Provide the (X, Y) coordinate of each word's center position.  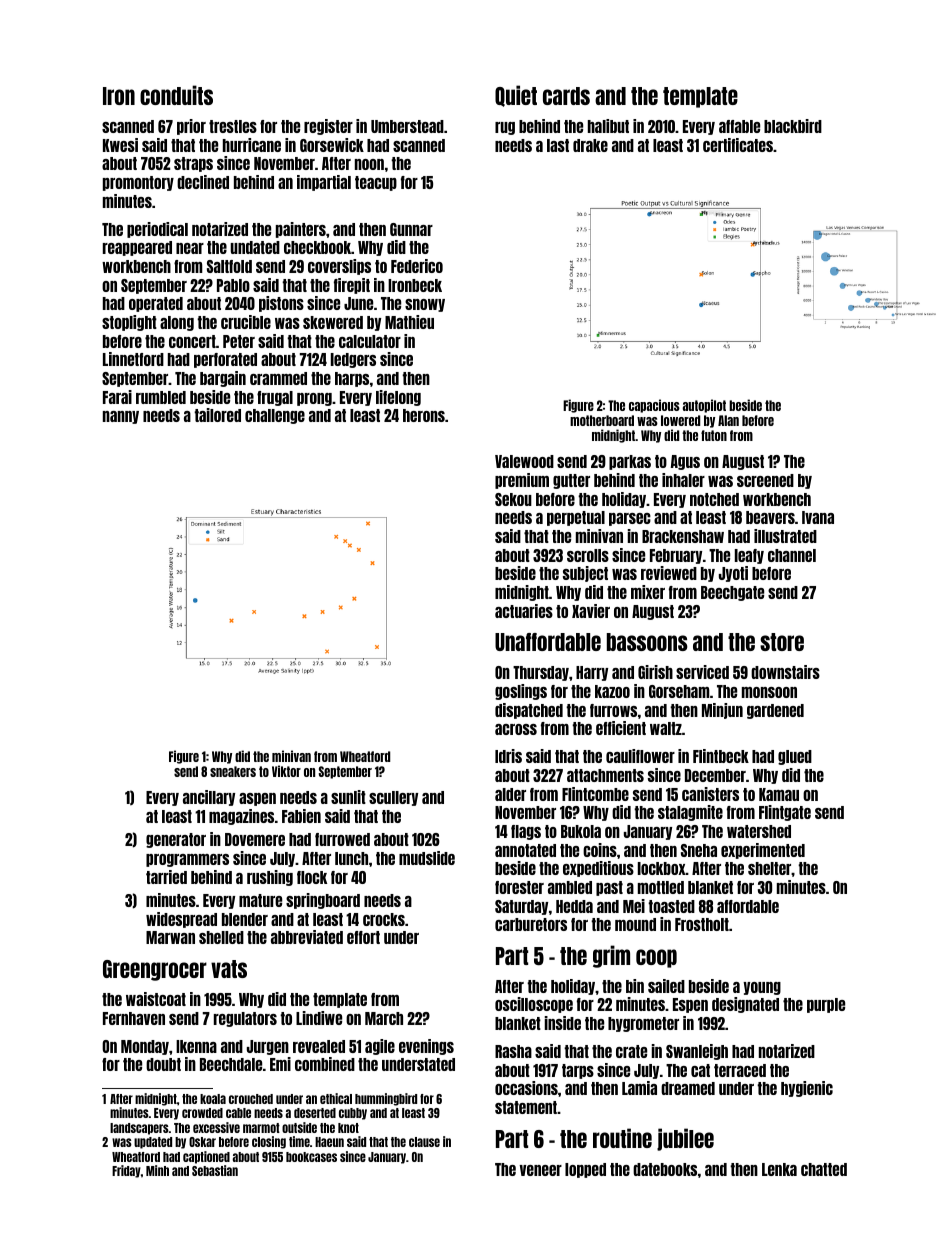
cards (566, 96)
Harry (592, 673)
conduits (176, 95)
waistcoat (156, 999)
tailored (217, 415)
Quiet (516, 96)
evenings (426, 1047)
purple (826, 1005)
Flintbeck (721, 756)
